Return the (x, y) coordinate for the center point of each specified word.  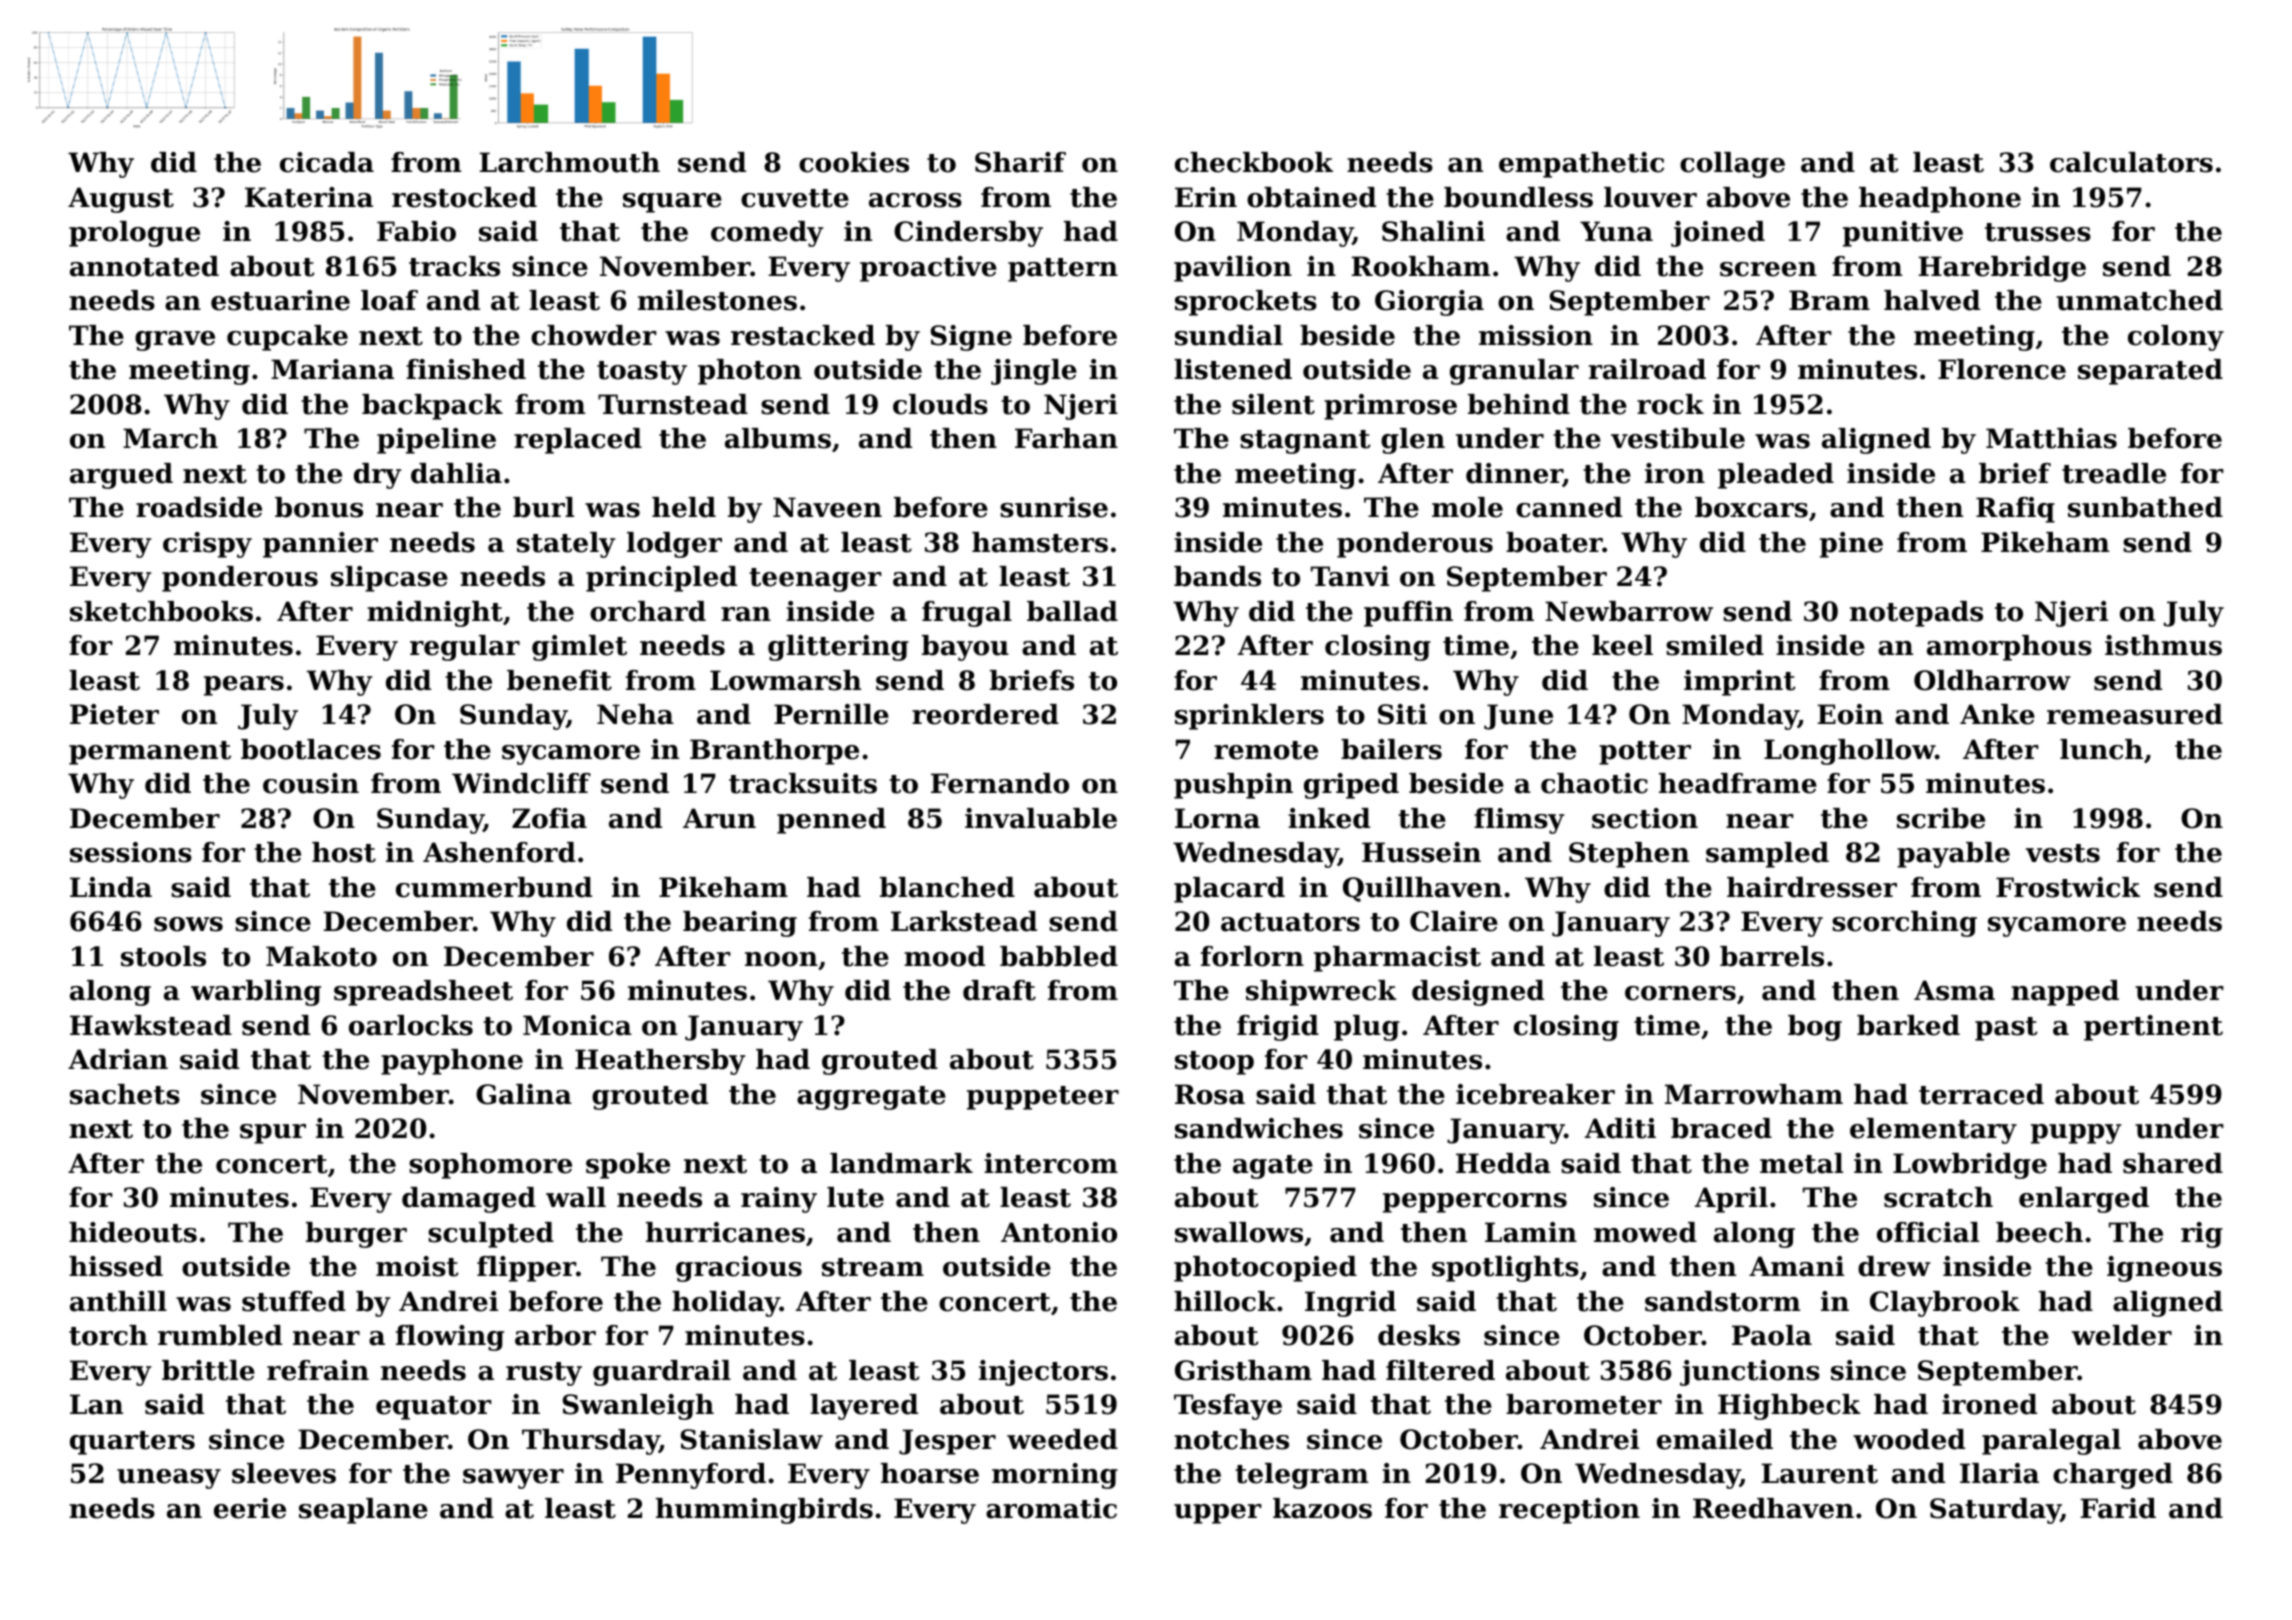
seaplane (363, 1511)
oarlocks (411, 1025)
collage (1732, 165)
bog (1815, 1028)
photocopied (1265, 1269)
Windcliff (521, 783)
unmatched (2139, 300)
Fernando (1000, 783)
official (1928, 1232)
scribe (1941, 818)
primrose (1390, 407)
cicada (327, 162)
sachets (125, 1094)
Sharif (1020, 162)
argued (121, 476)
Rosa (1210, 1094)
